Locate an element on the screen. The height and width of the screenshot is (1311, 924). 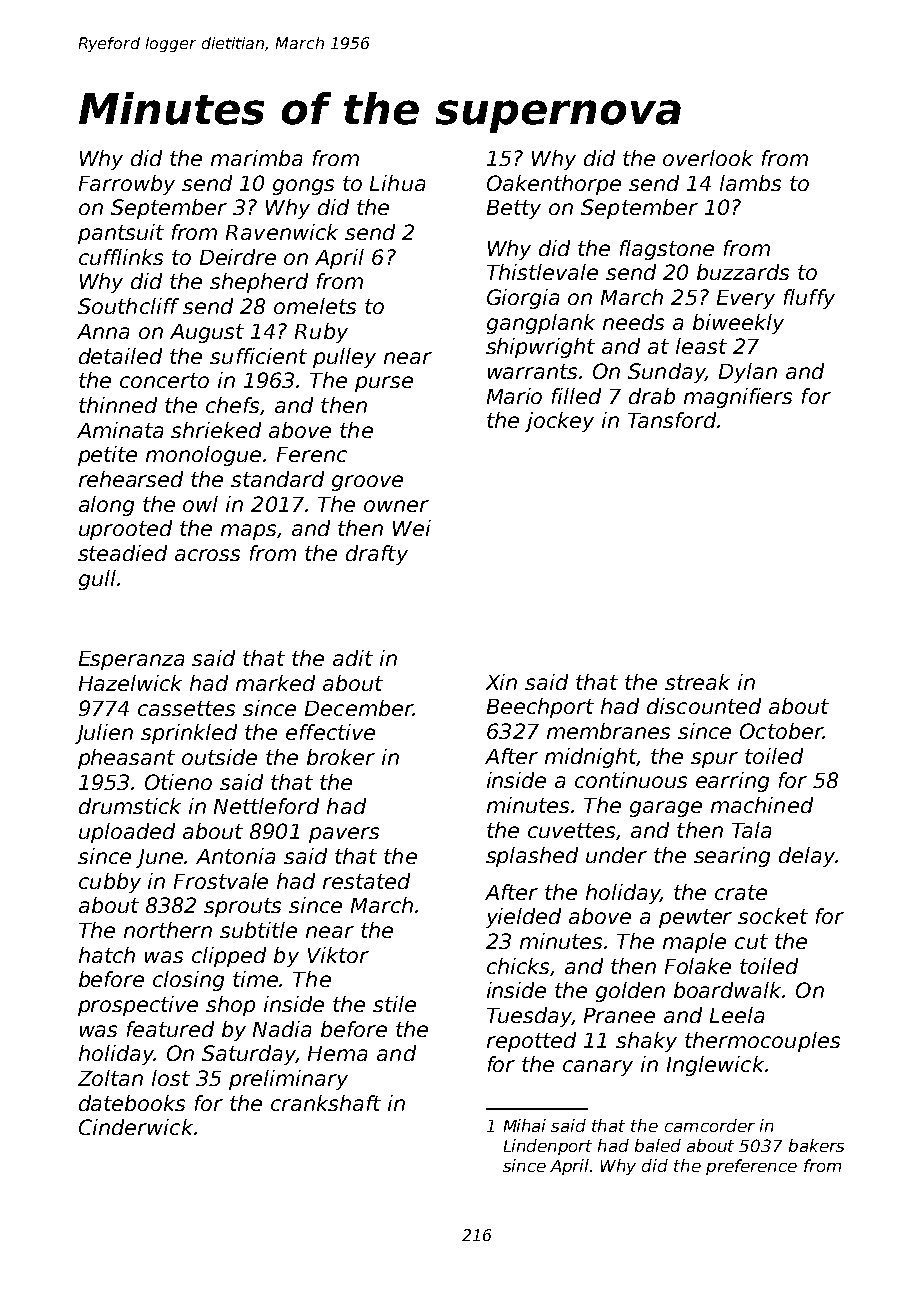
marked is located at coordinates (275, 683).
